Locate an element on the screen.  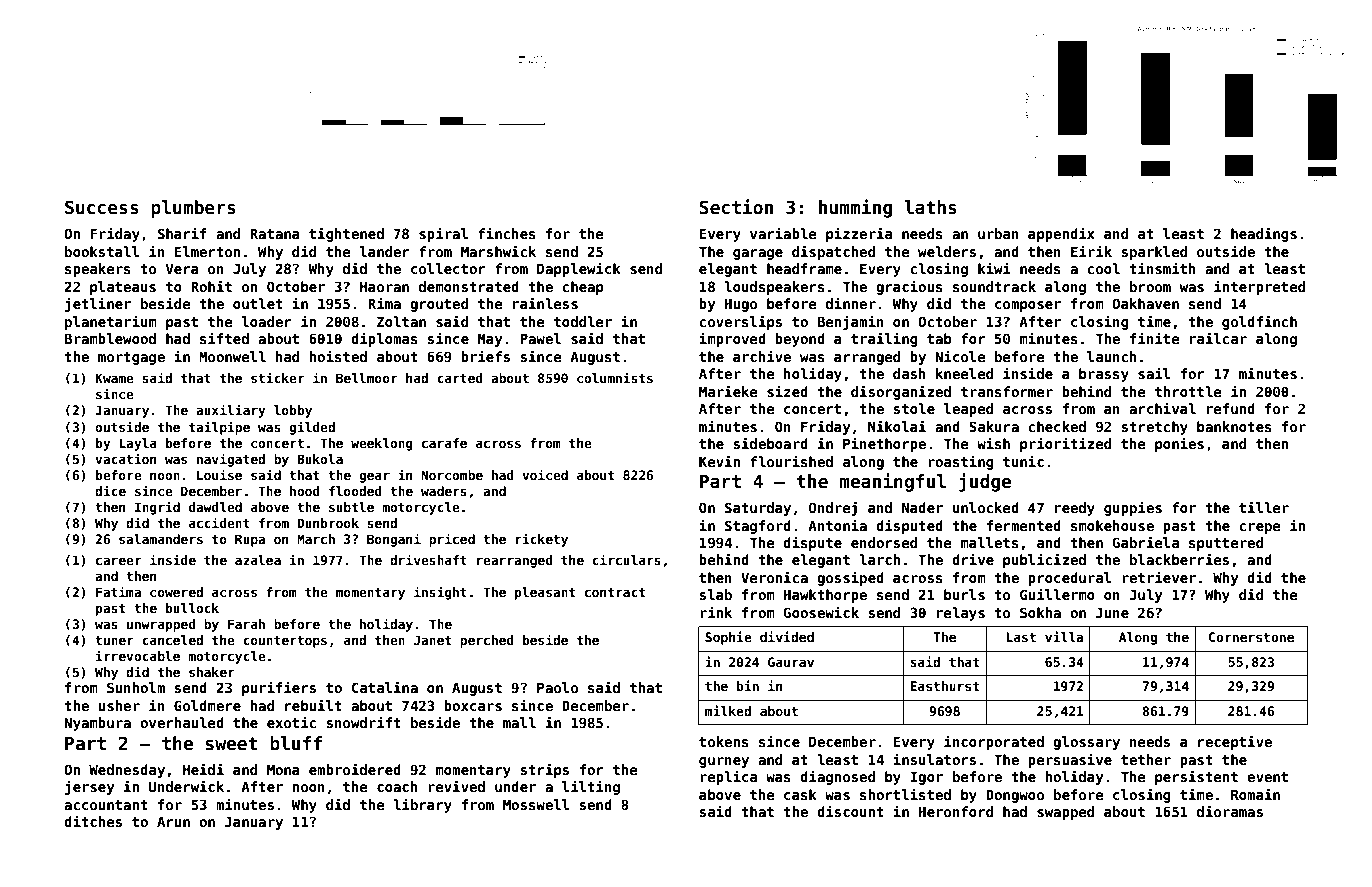
Section is located at coordinates (736, 207).
